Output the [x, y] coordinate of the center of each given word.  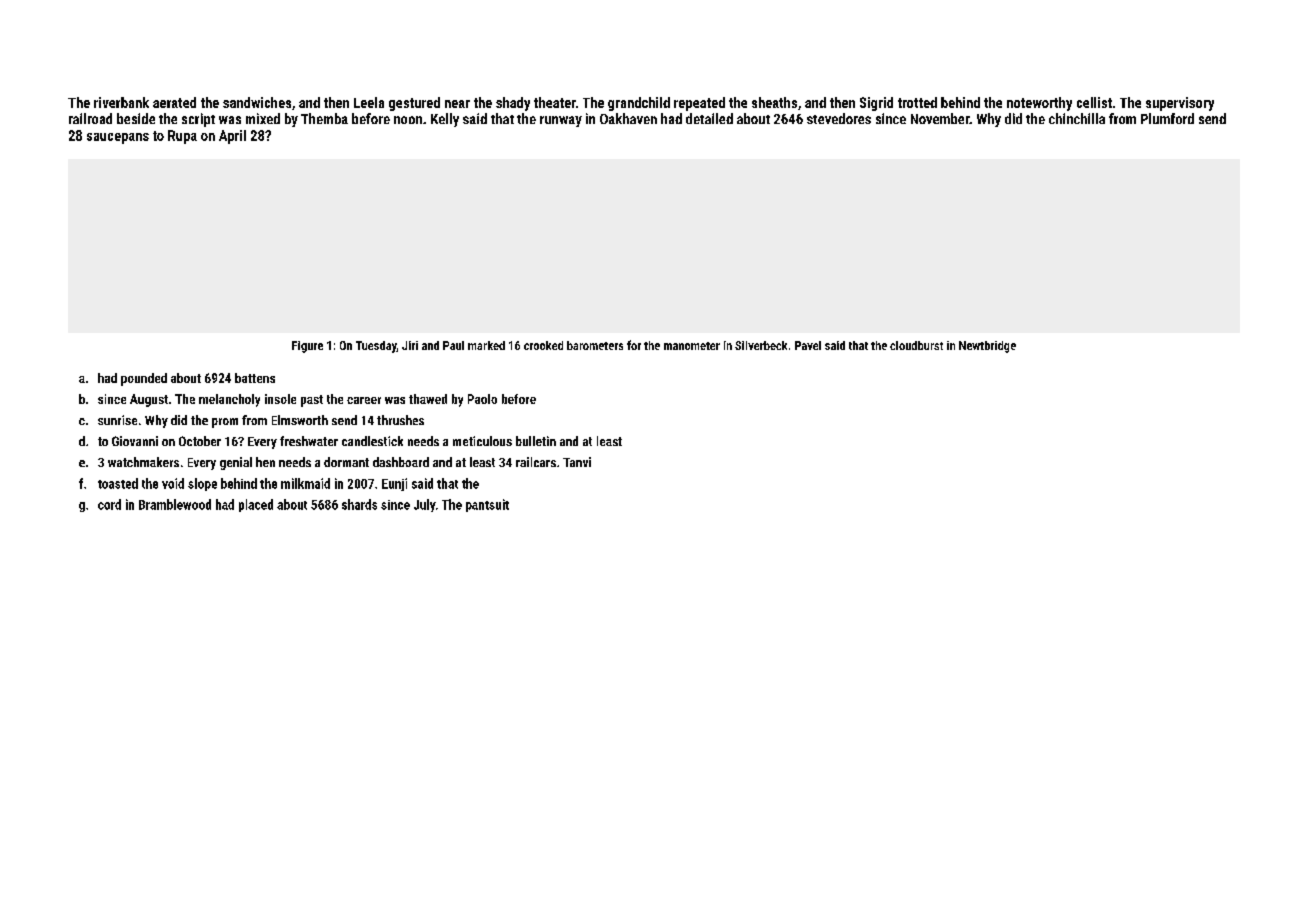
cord [109, 504]
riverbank [121, 102]
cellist [1094, 102]
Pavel [808, 345]
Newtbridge [987, 347]
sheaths [774, 102]
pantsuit [487, 505]
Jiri [410, 345]
